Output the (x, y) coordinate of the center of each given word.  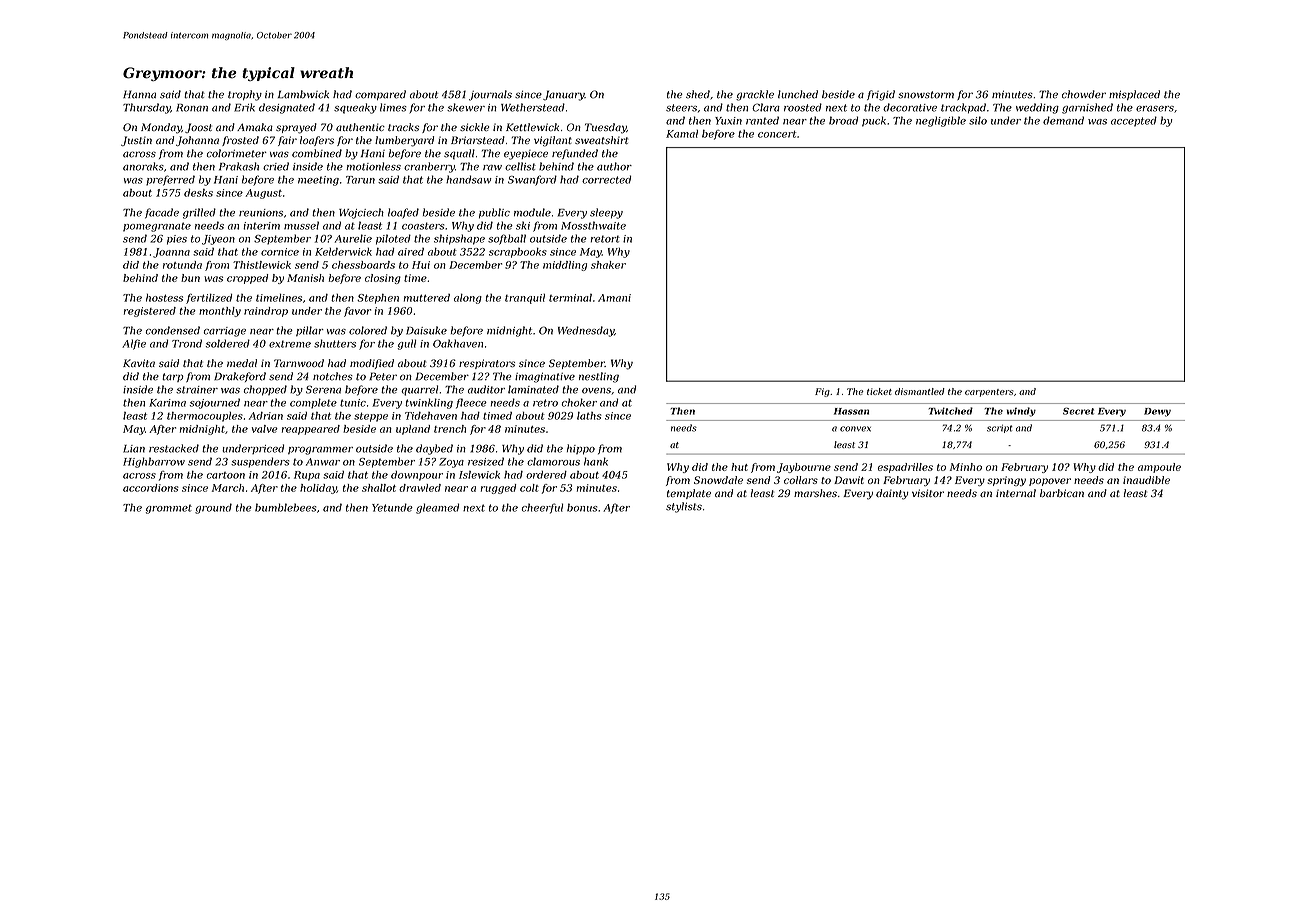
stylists (684, 507)
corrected (606, 179)
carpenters (989, 393)
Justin (136, 141)
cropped (247, 279)
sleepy (606, 213)
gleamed (437, 508)
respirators (487, 364)
